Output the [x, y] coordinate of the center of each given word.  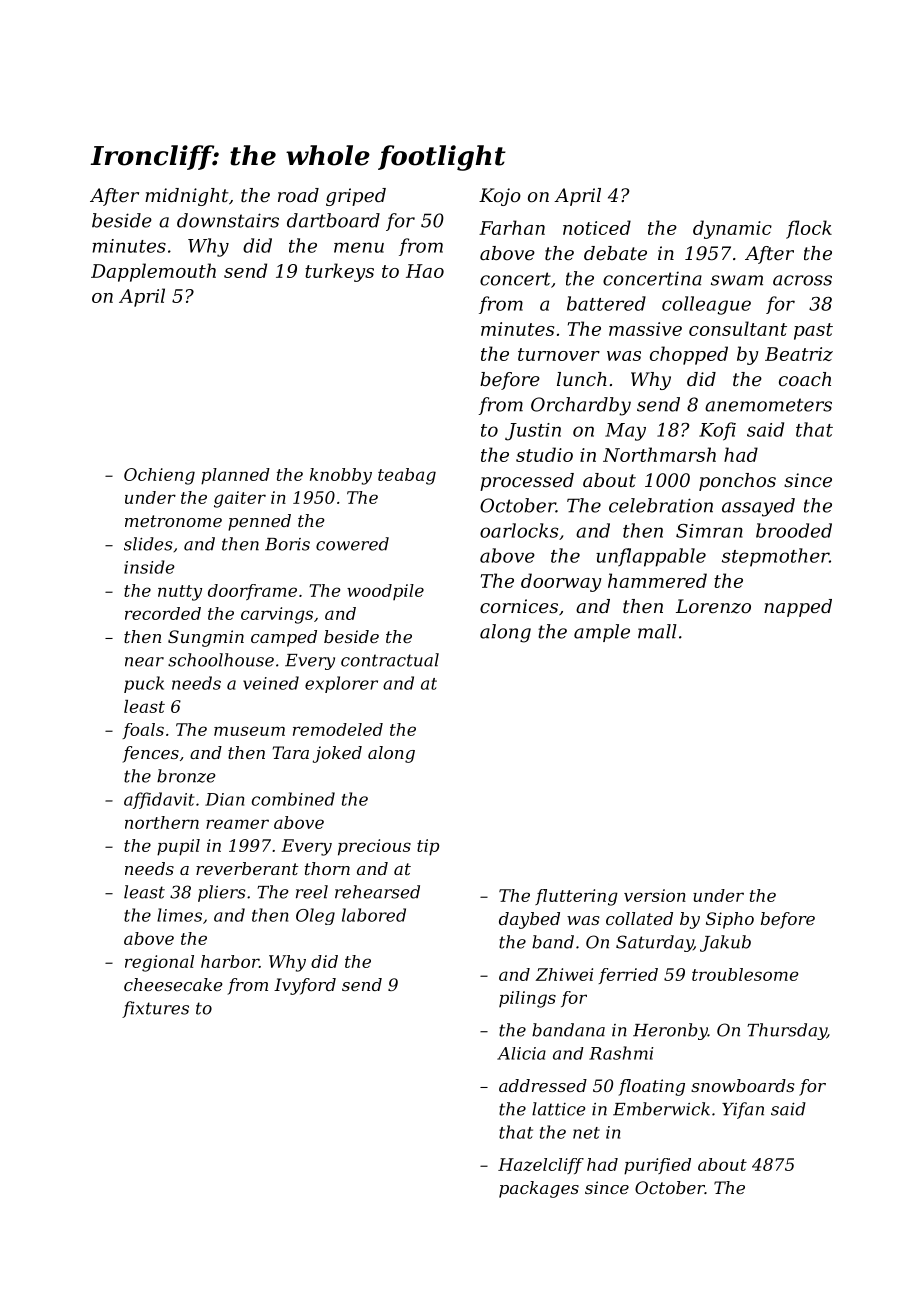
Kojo [500, 197]
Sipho [730, 920]
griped [356, 197]
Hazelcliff [541, 1166]
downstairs [228, 220]
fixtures [155, 1009]
